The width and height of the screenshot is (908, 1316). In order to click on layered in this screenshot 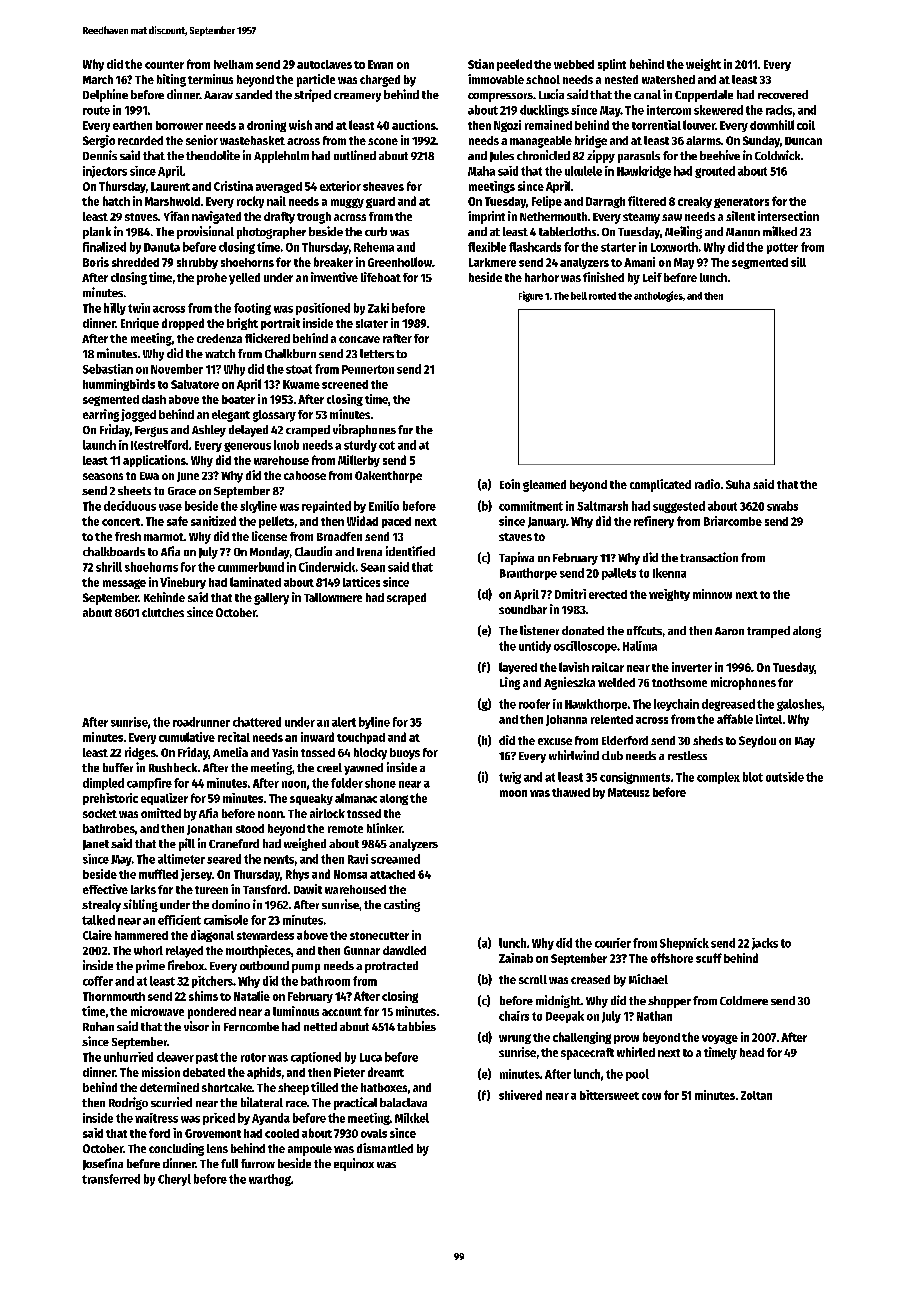, I will do `click(518, 668)`.
